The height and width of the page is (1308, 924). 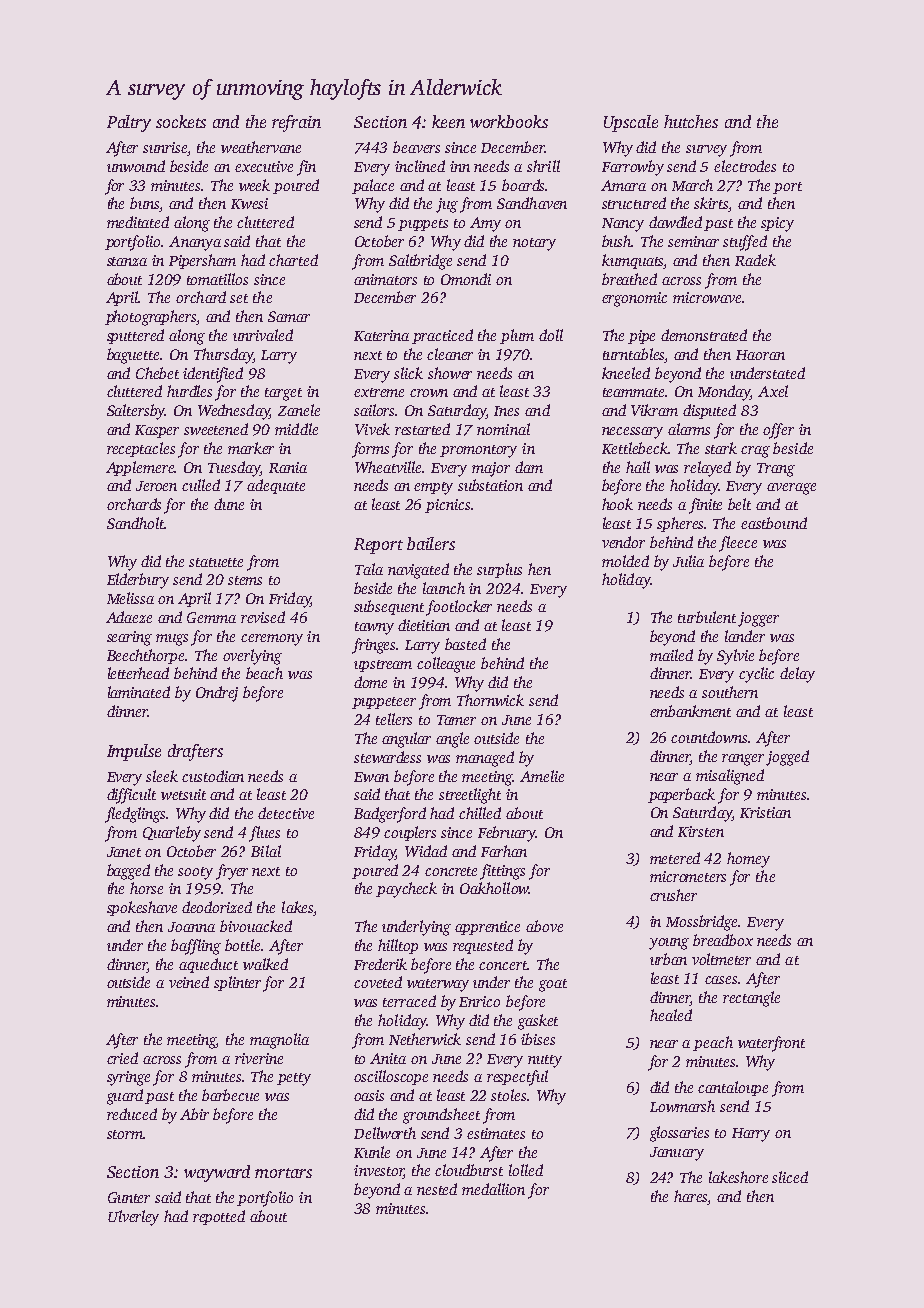 I want to click on puppets, so click(x=423, y=225).
